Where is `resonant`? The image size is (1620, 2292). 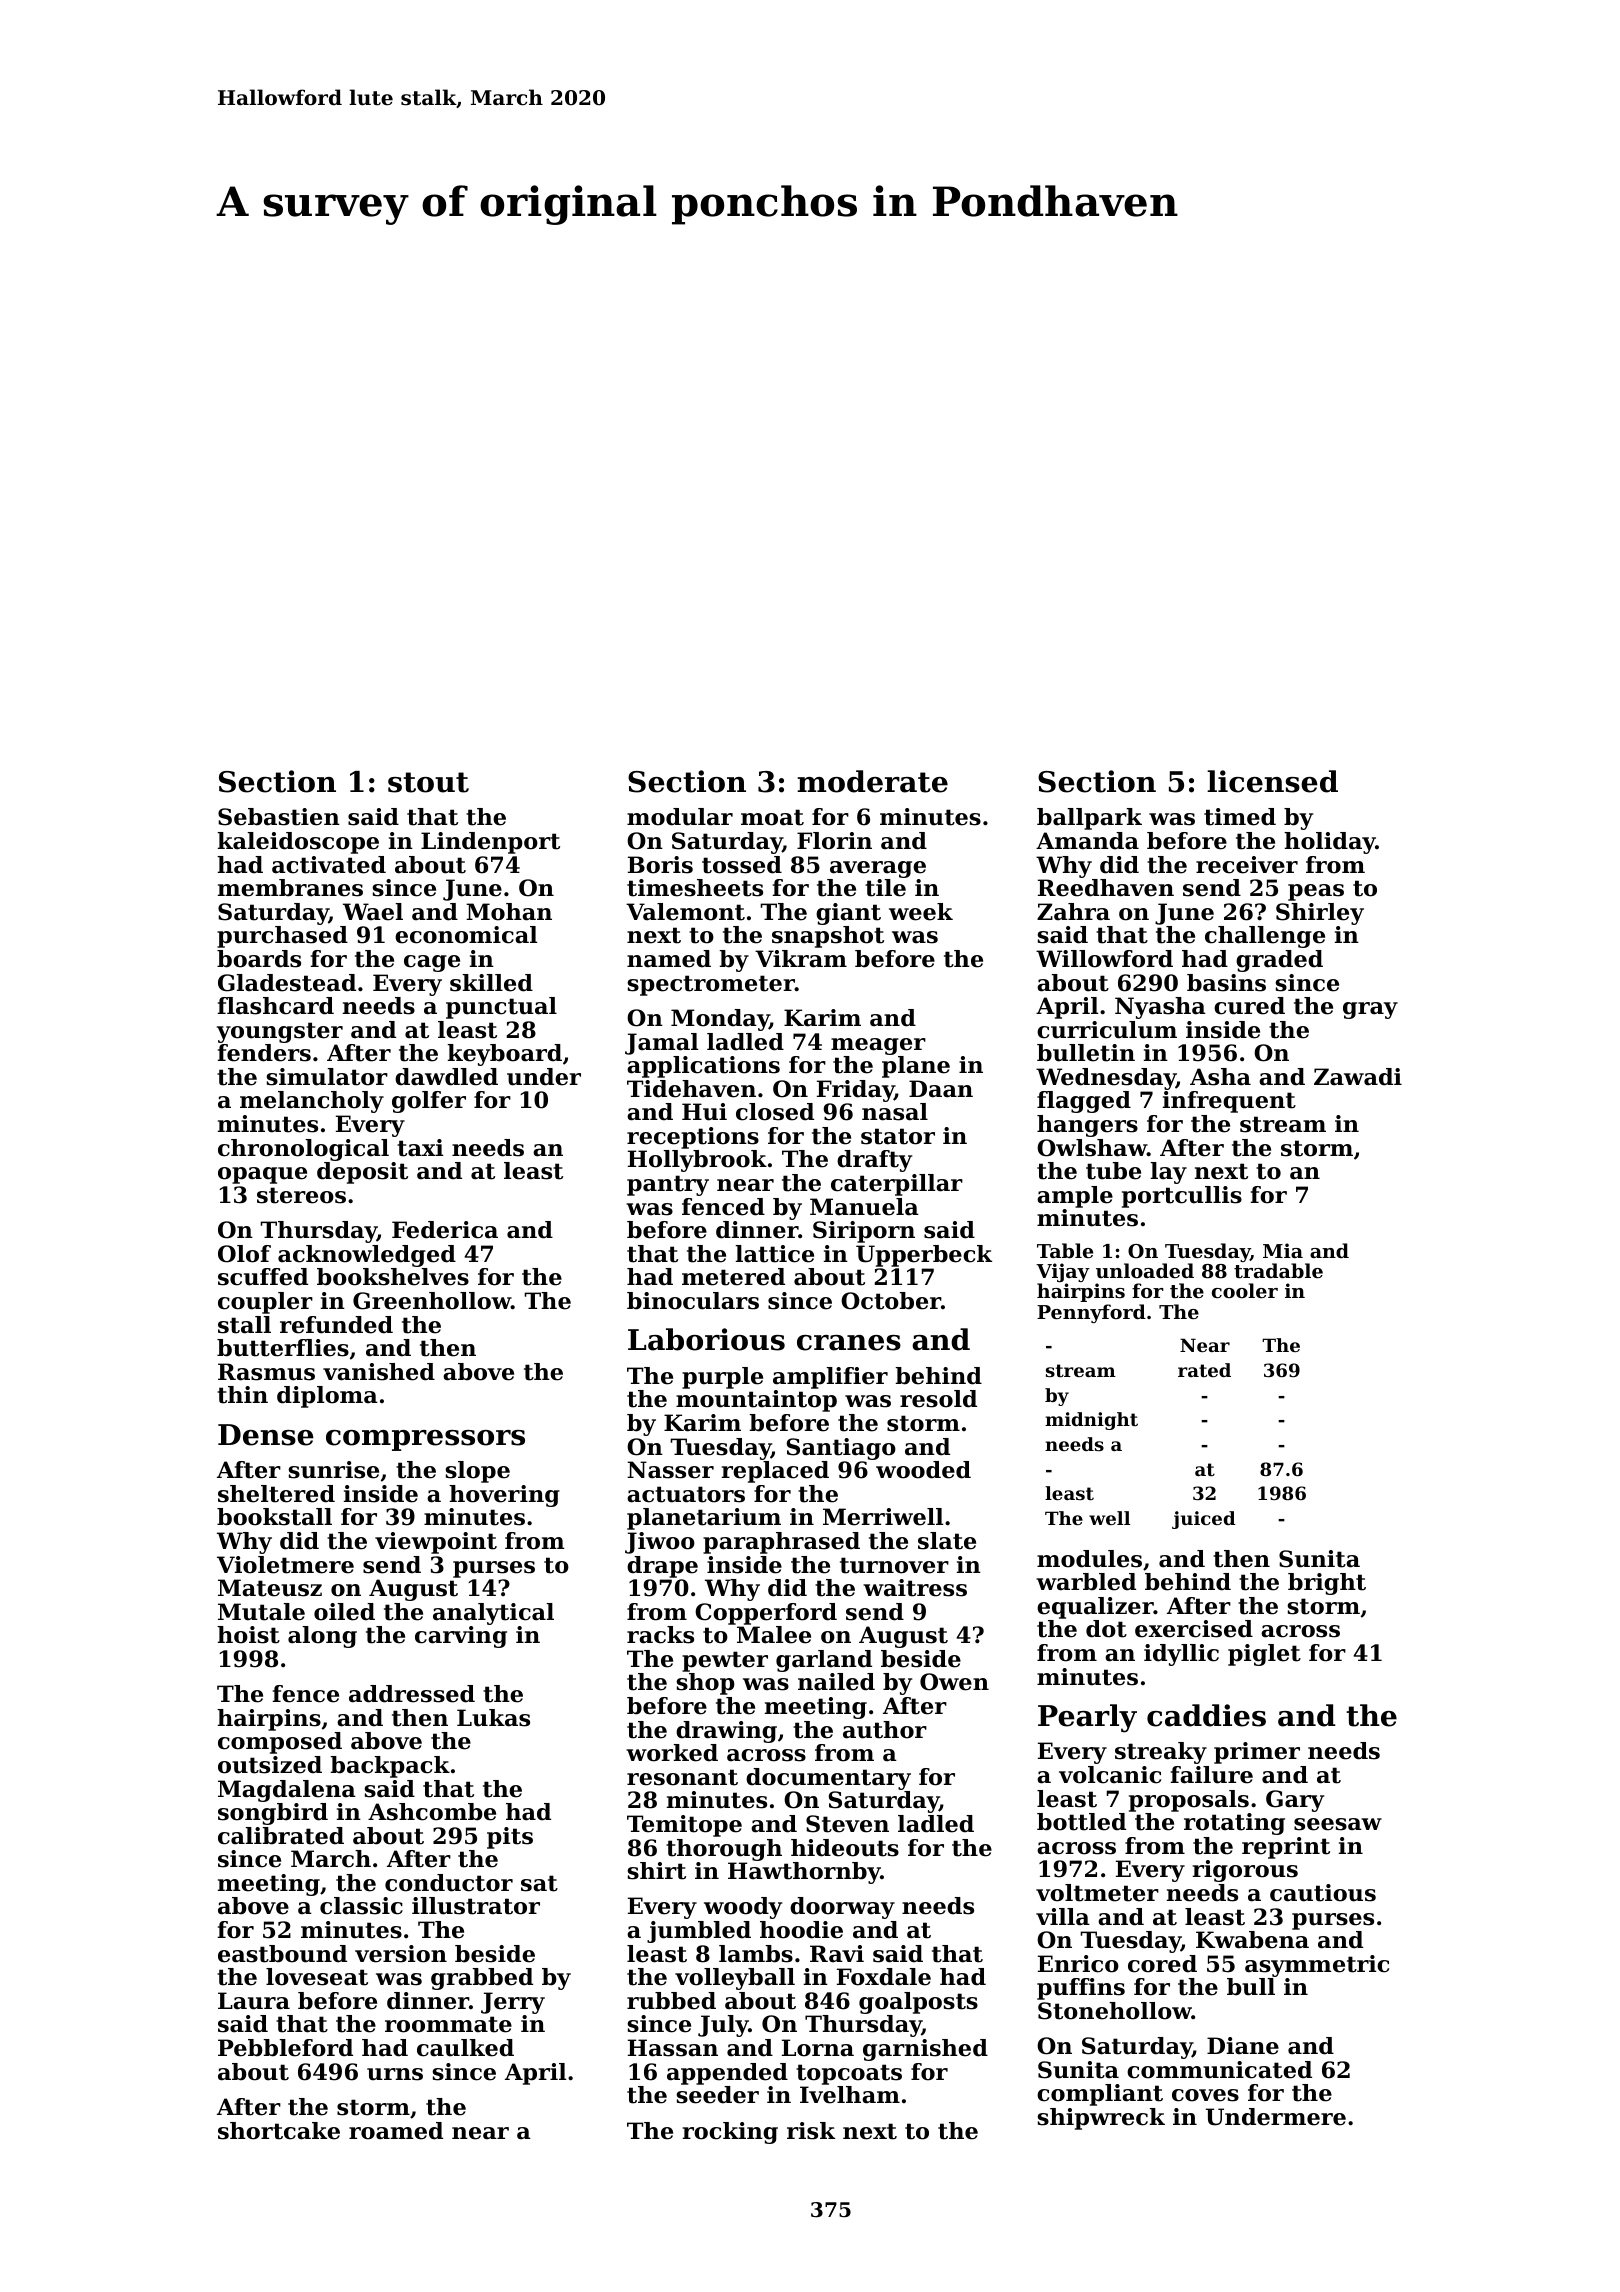
resonant is located at coordinates (682, 1777).
